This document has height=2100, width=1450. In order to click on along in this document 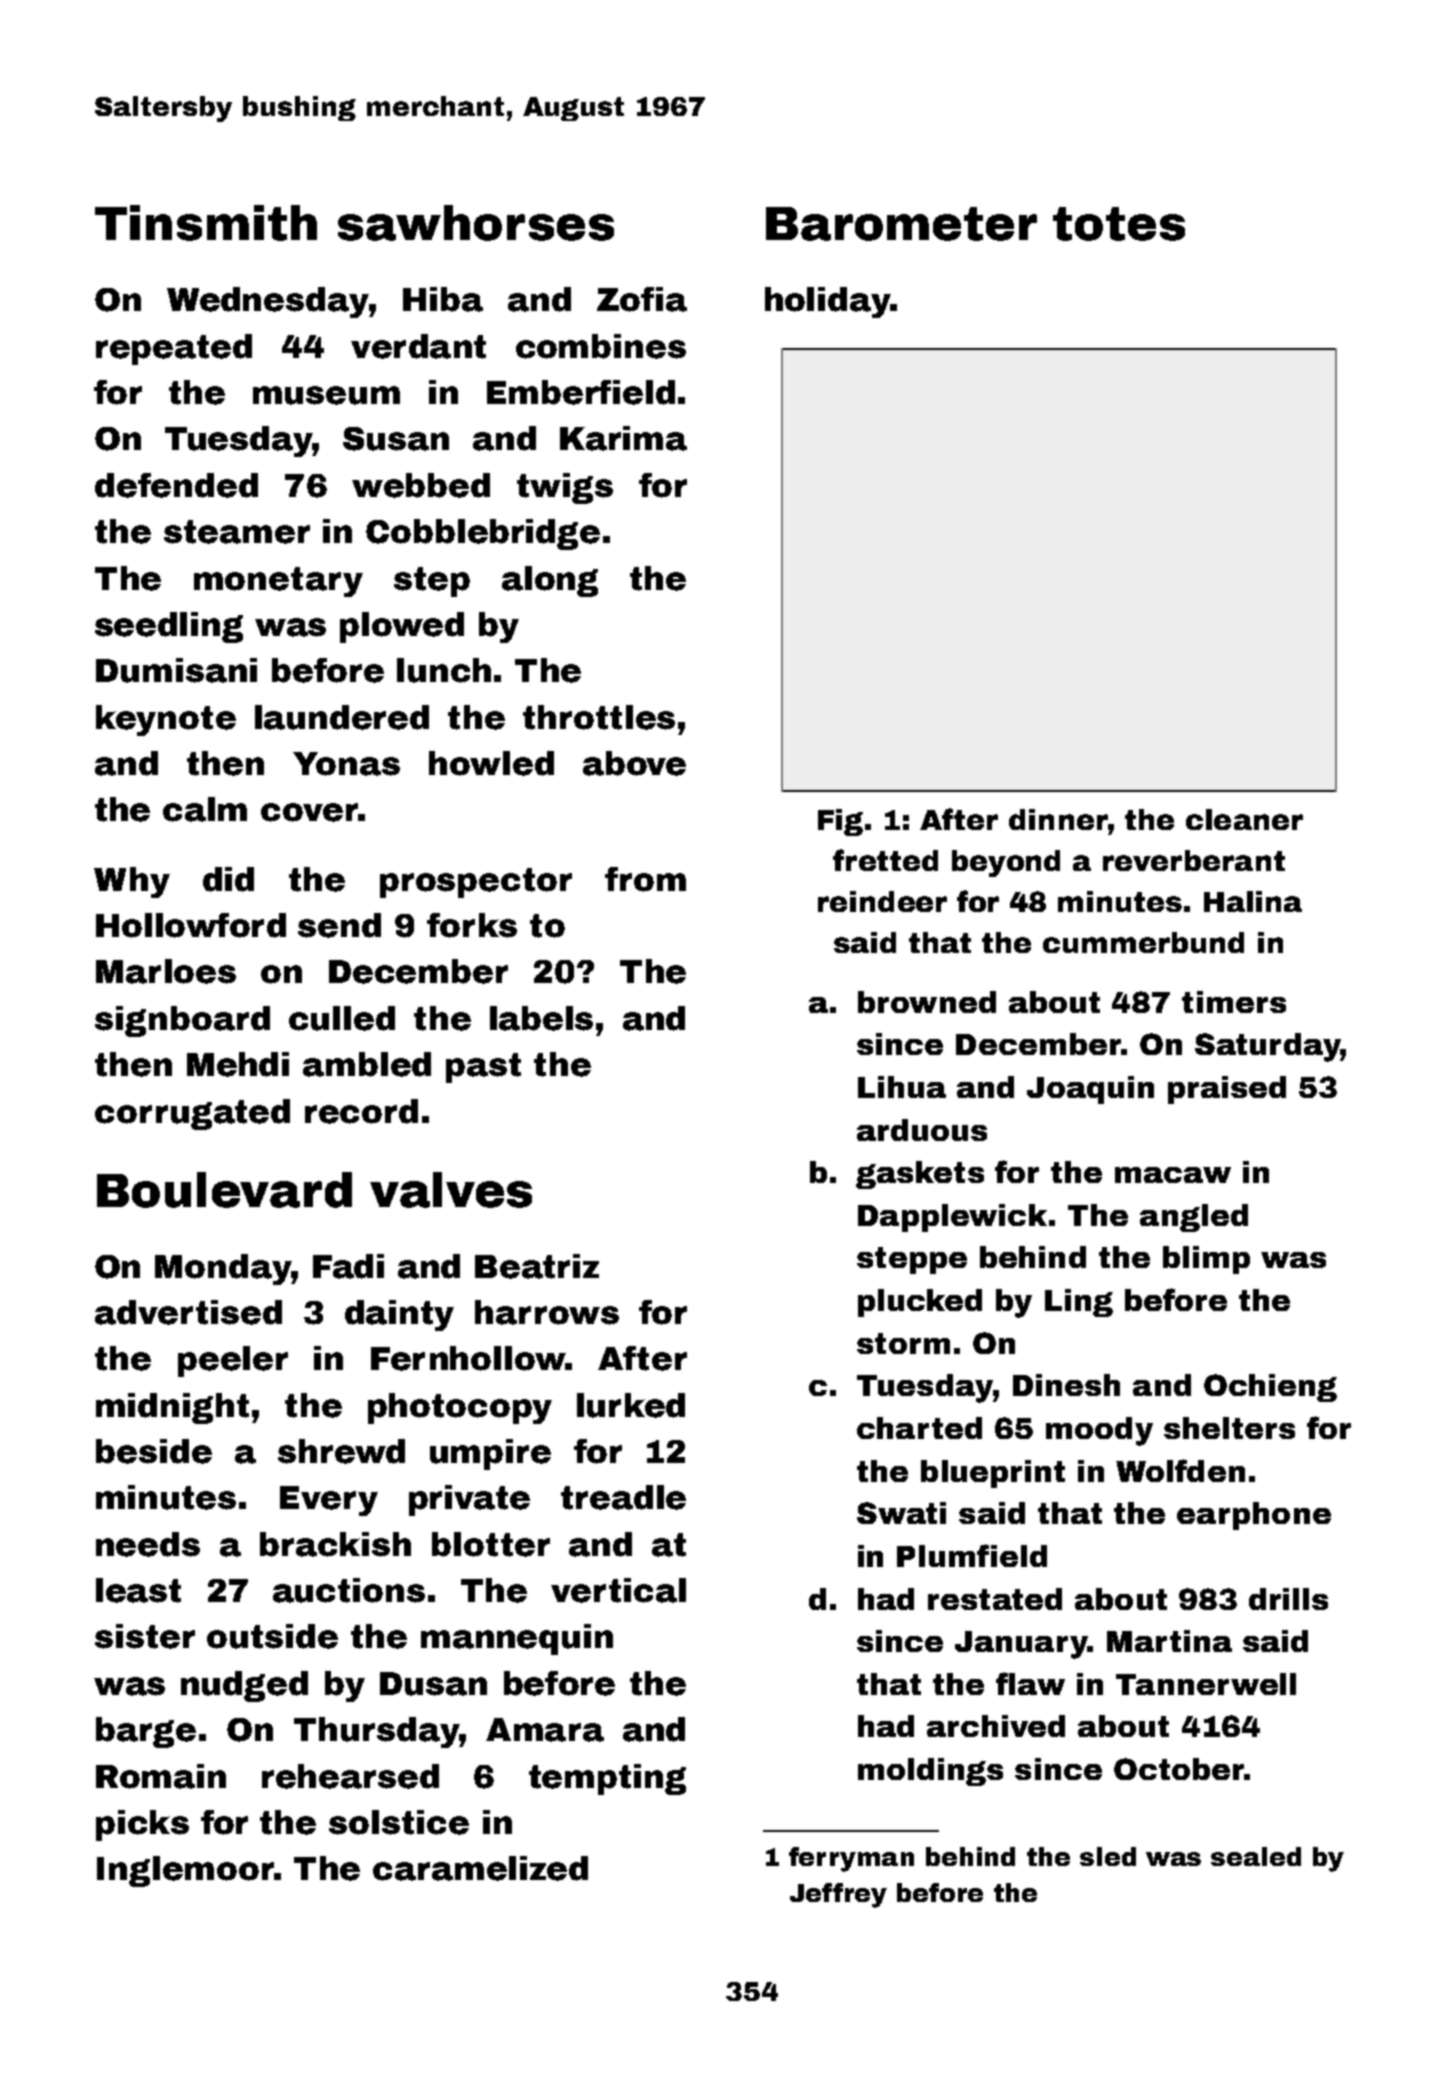, I will do `click(550, 581)`.
